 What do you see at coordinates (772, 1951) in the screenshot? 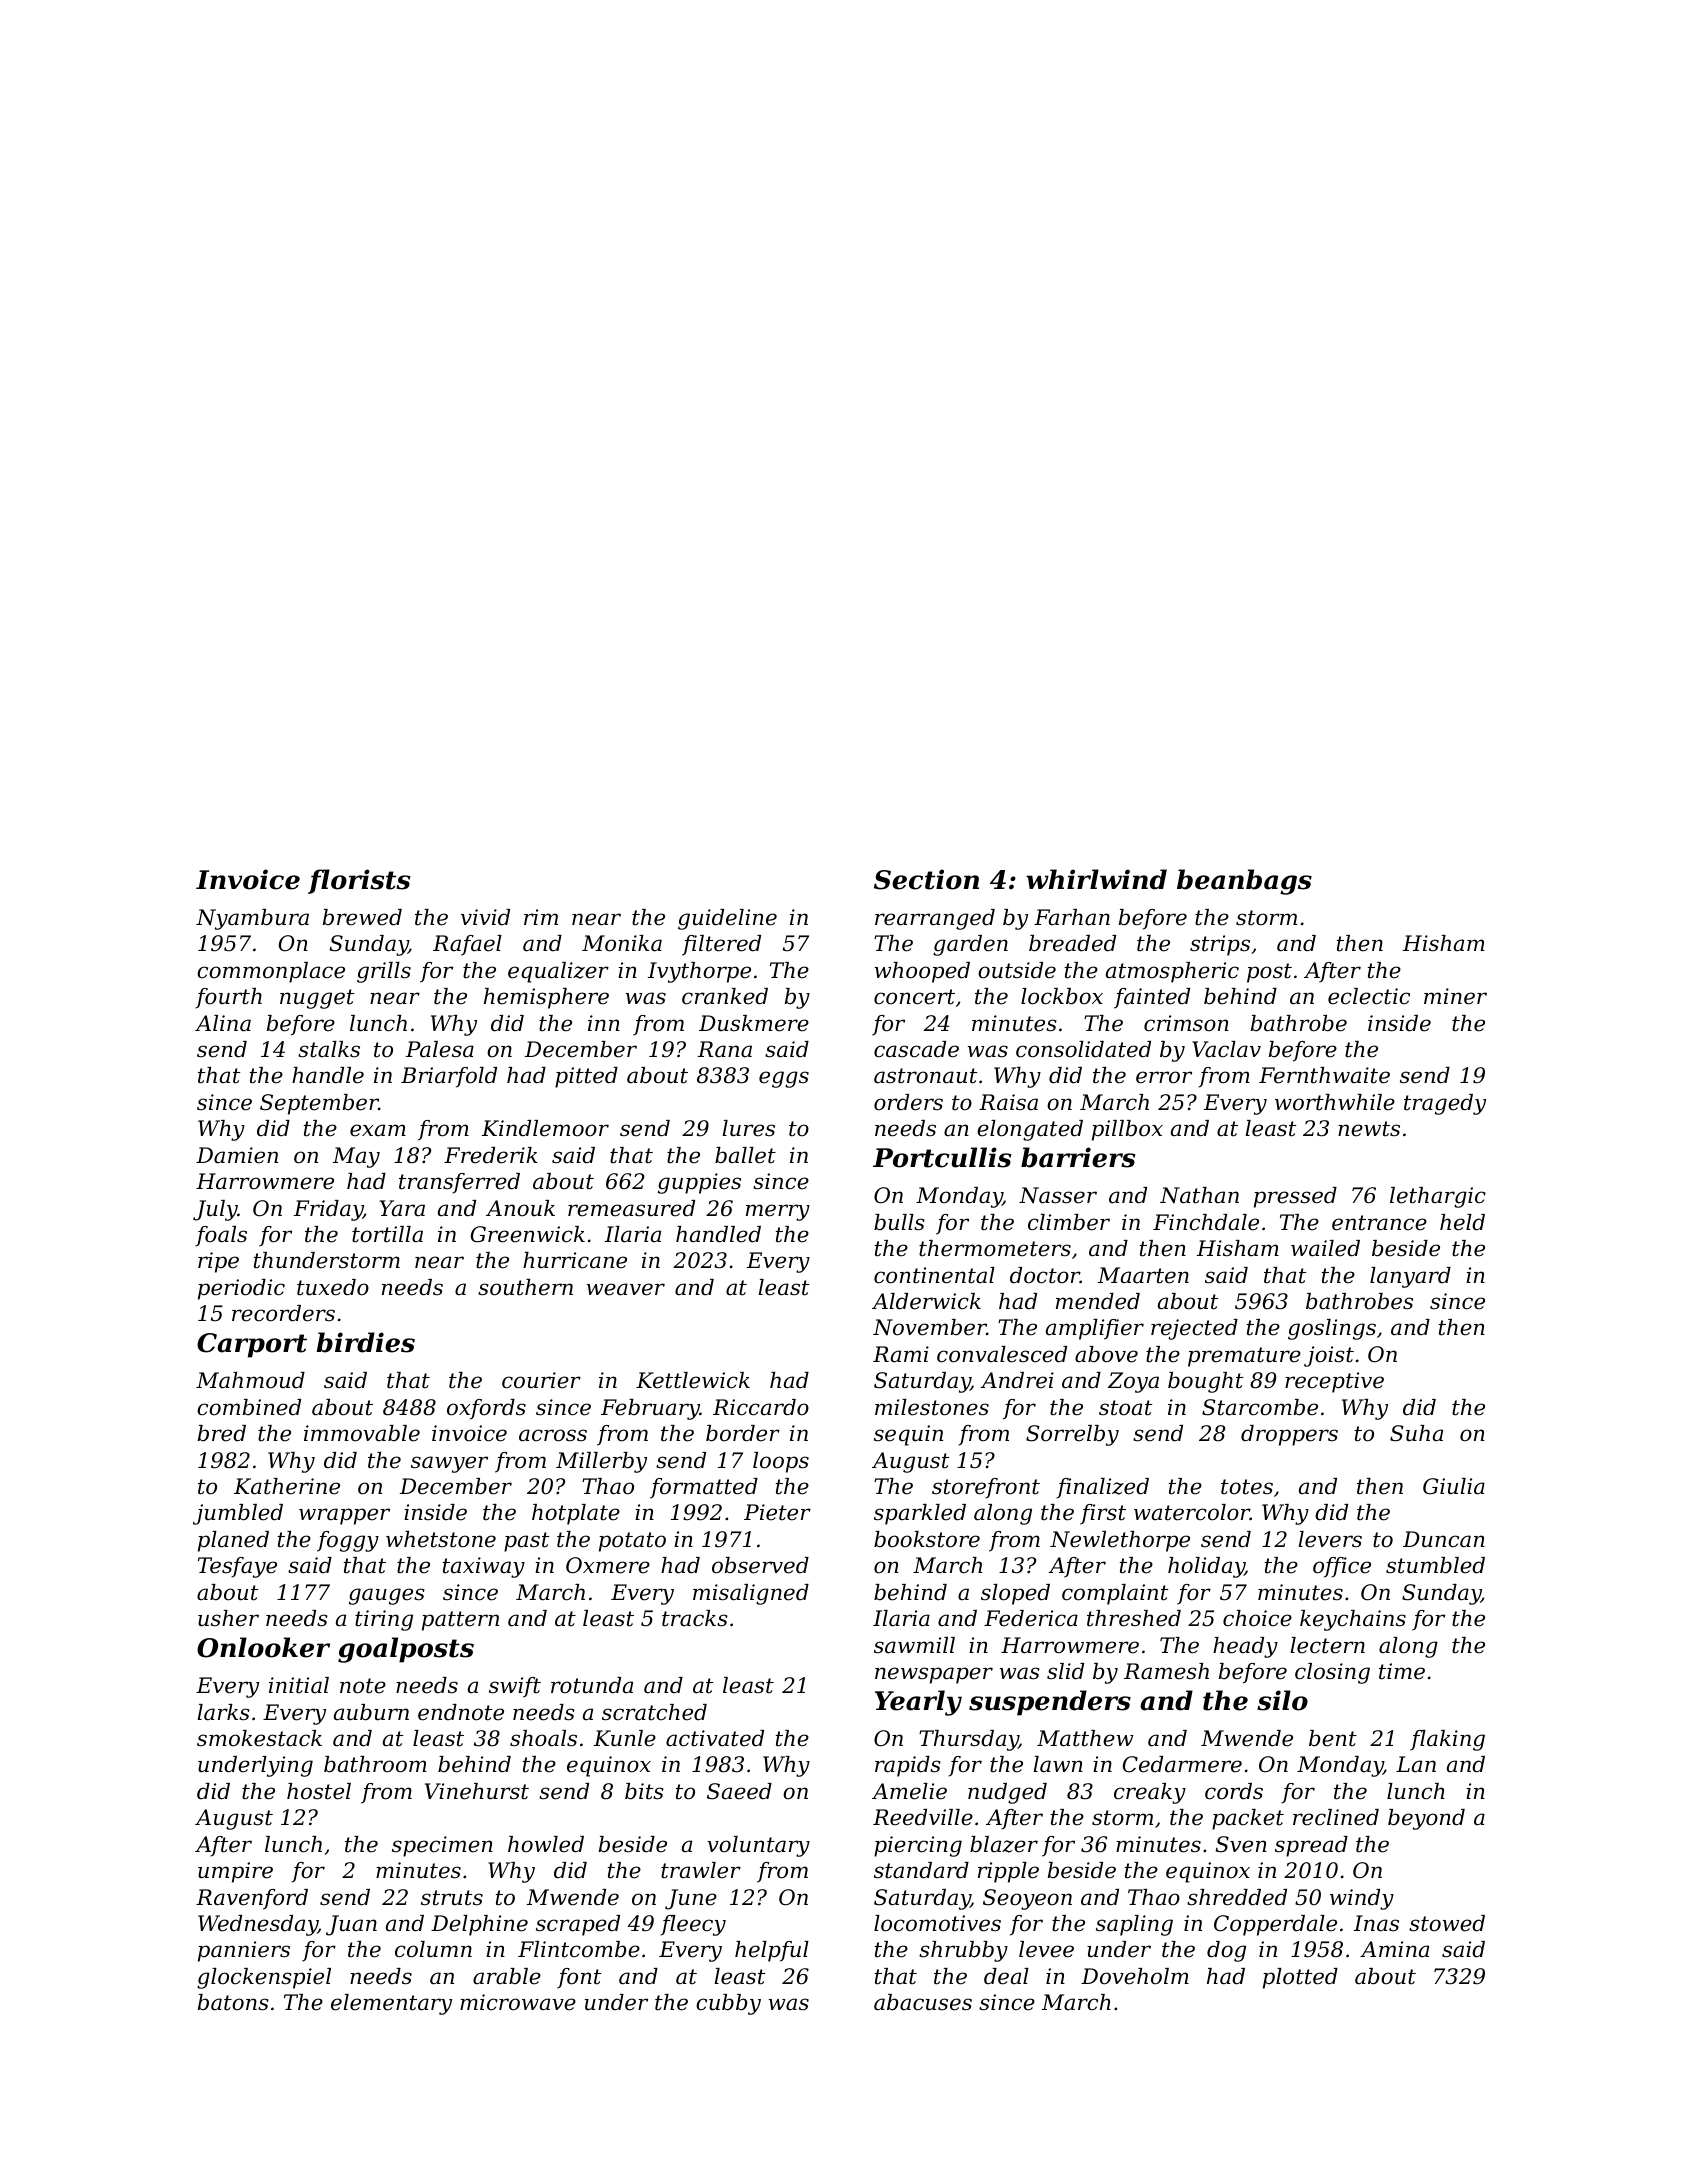
I see `helpful` at bounding box center [772, 1951].
